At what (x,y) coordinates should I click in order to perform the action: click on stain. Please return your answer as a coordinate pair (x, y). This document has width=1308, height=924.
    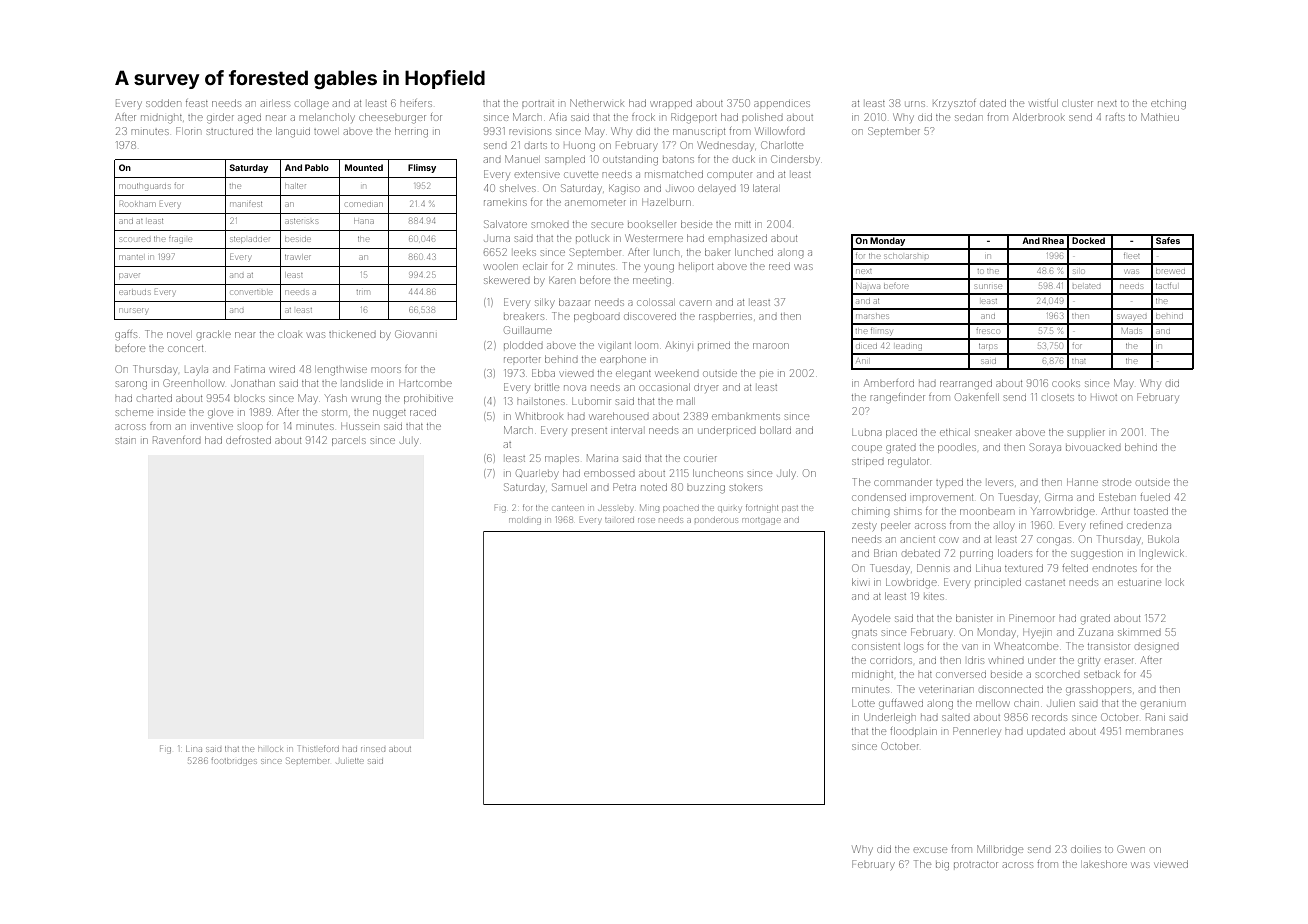
    Looking at the image, I should click on (125, 441).
